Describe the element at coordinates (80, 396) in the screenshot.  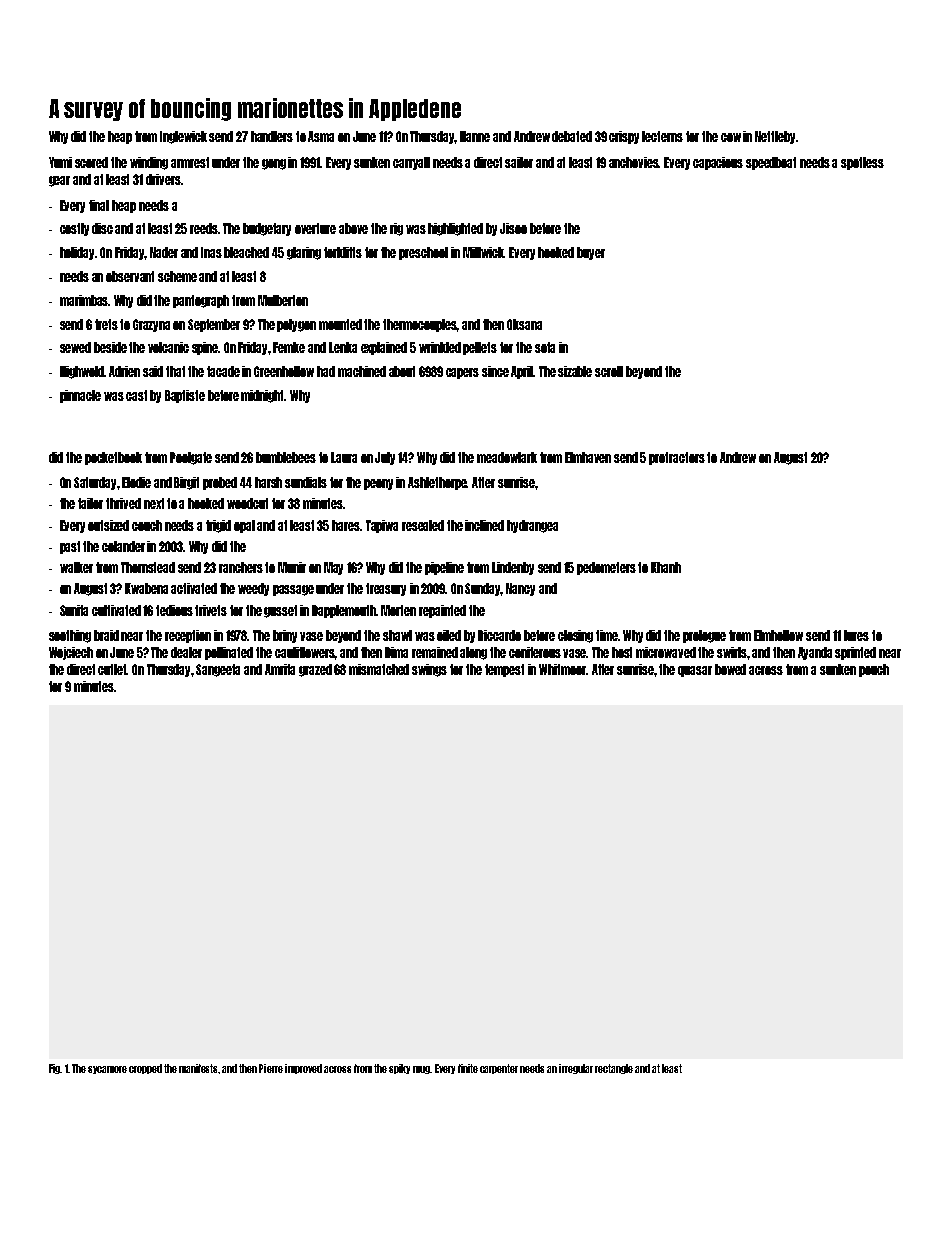
I see `pinnacle` at that location.
